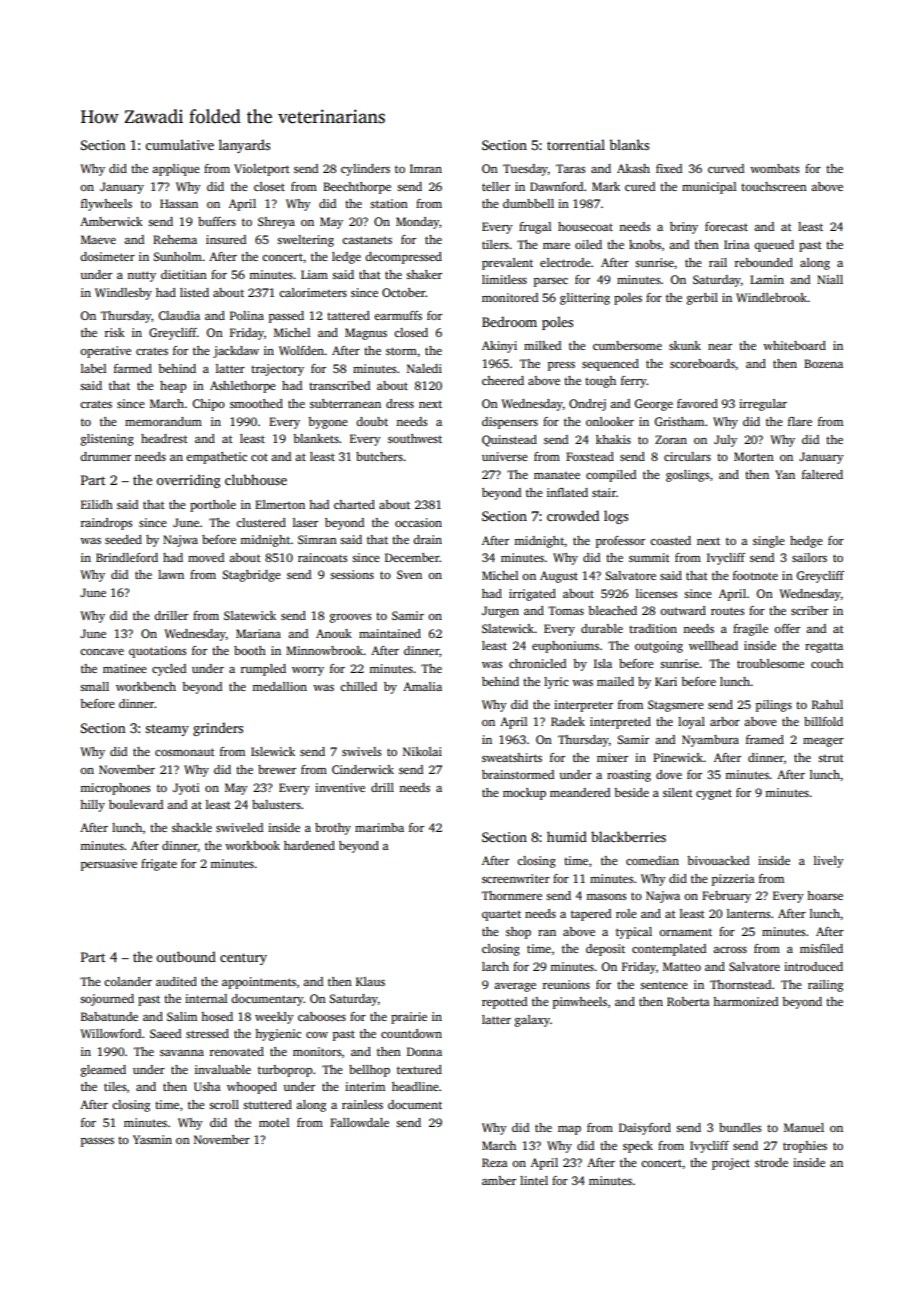  Describe the element at coordinates (576, 144) in the screenshot. I see `torrential` at that location.
